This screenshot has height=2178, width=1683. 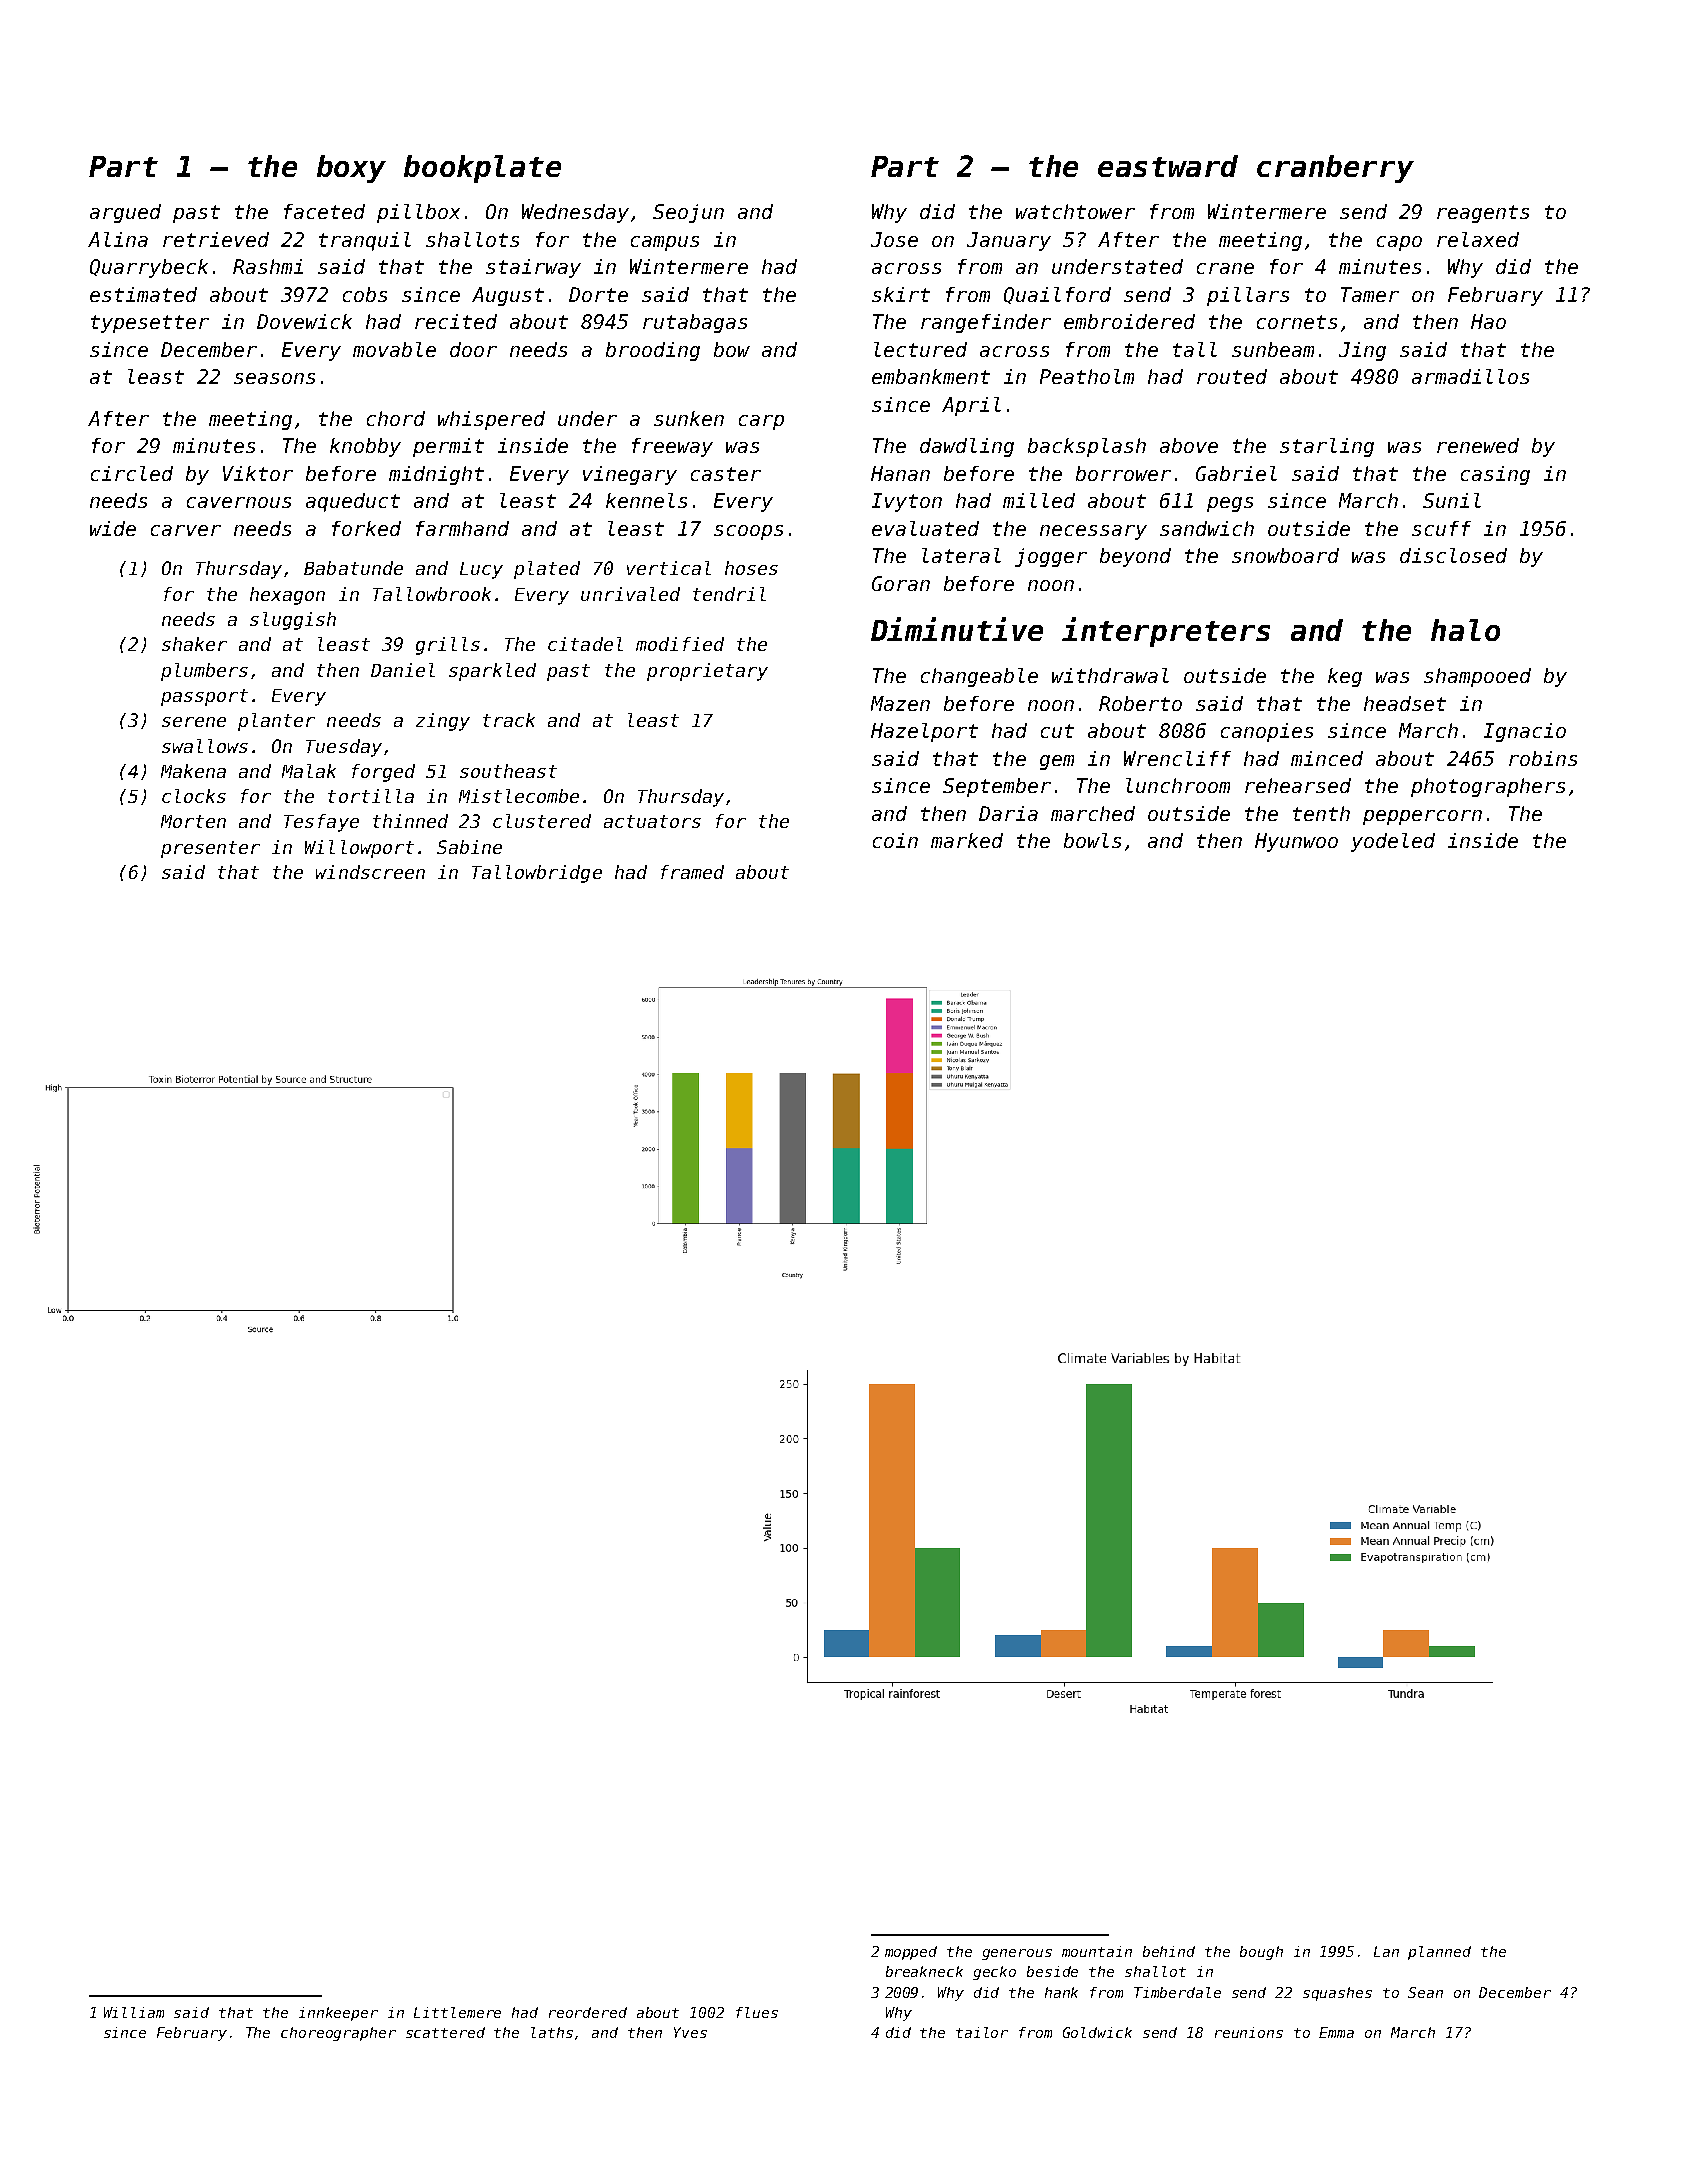 I want to click on windscreen, so click(x=370, y=872).
